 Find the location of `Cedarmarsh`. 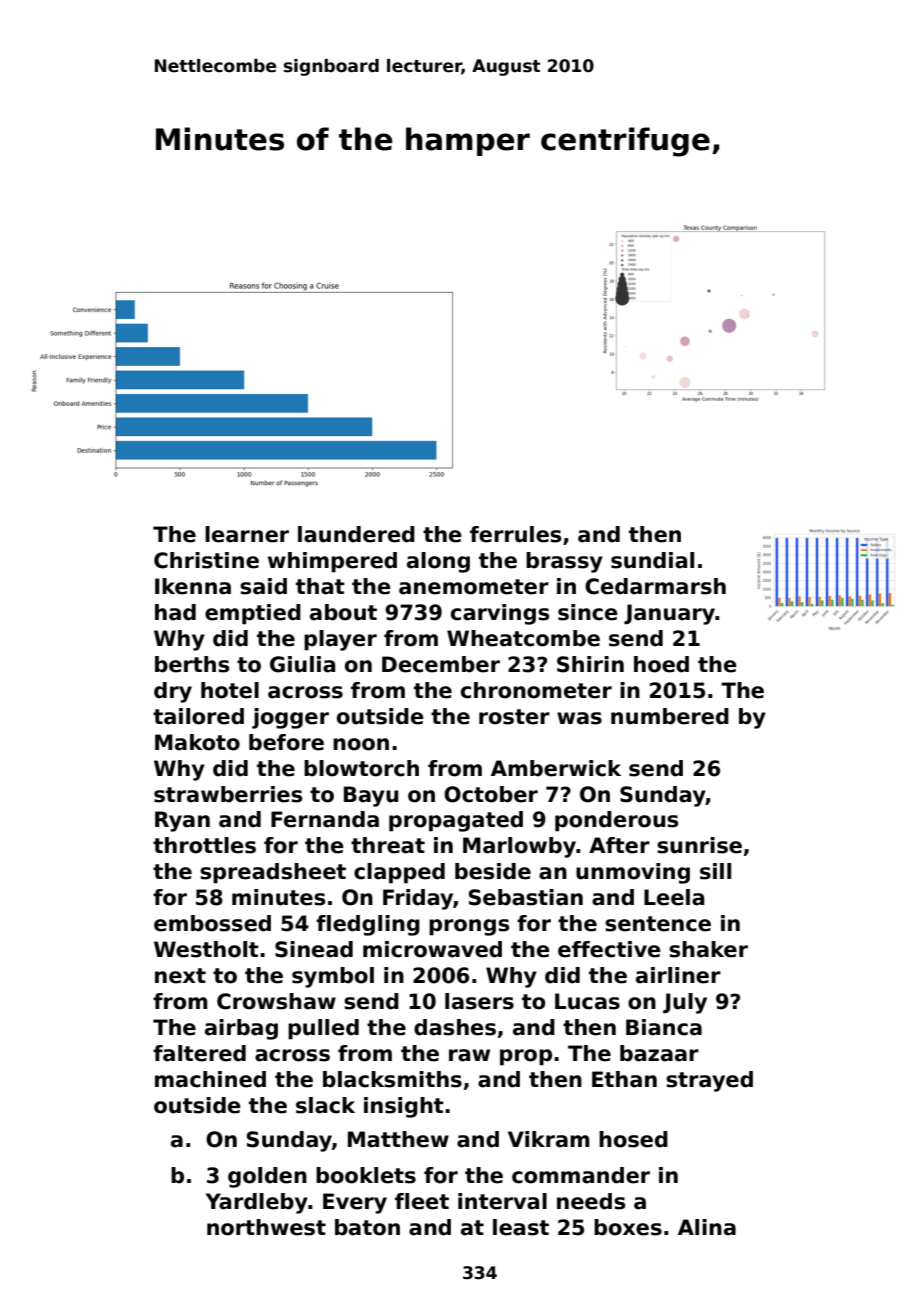

Cedarmarsh is located at coordinates (655, 586).
